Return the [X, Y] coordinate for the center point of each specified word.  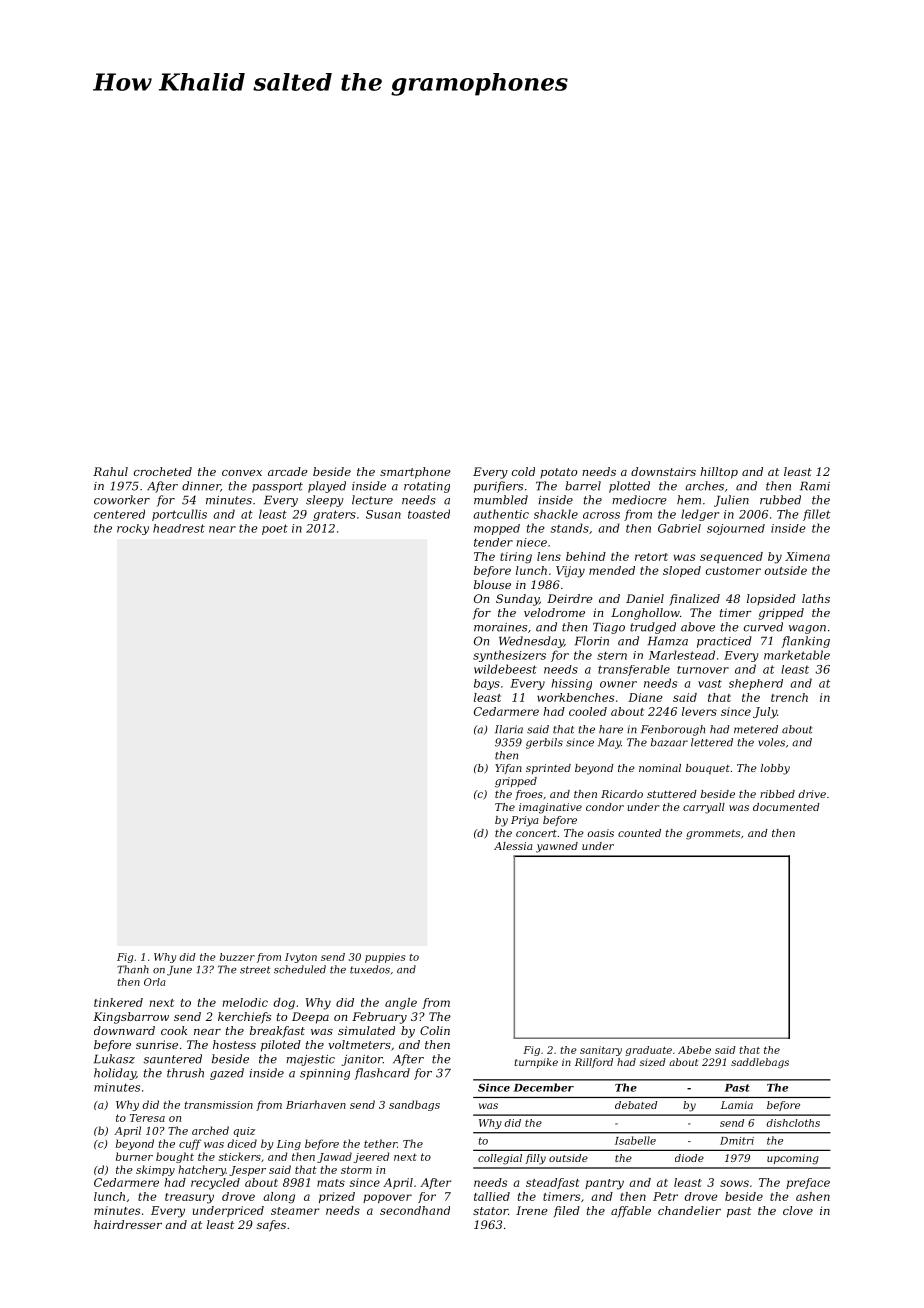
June [179, 971]
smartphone [415, 473]
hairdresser [128, 1224]
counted [639, 833]
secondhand [415, 1210]
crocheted [163, 471]
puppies [385, 958]
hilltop [719, 473]
